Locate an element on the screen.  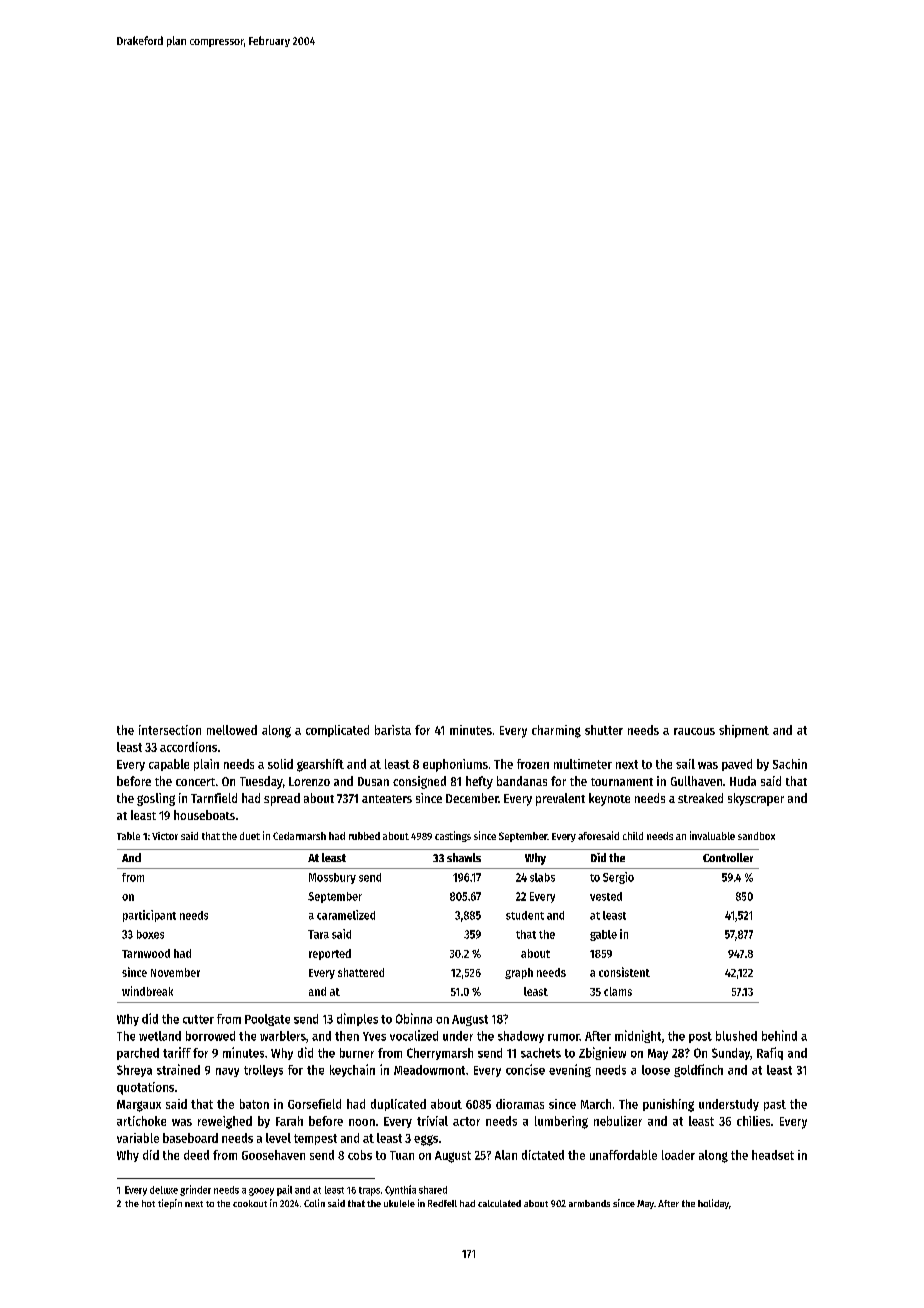
wetland is located at coordinates (160, 1036).
